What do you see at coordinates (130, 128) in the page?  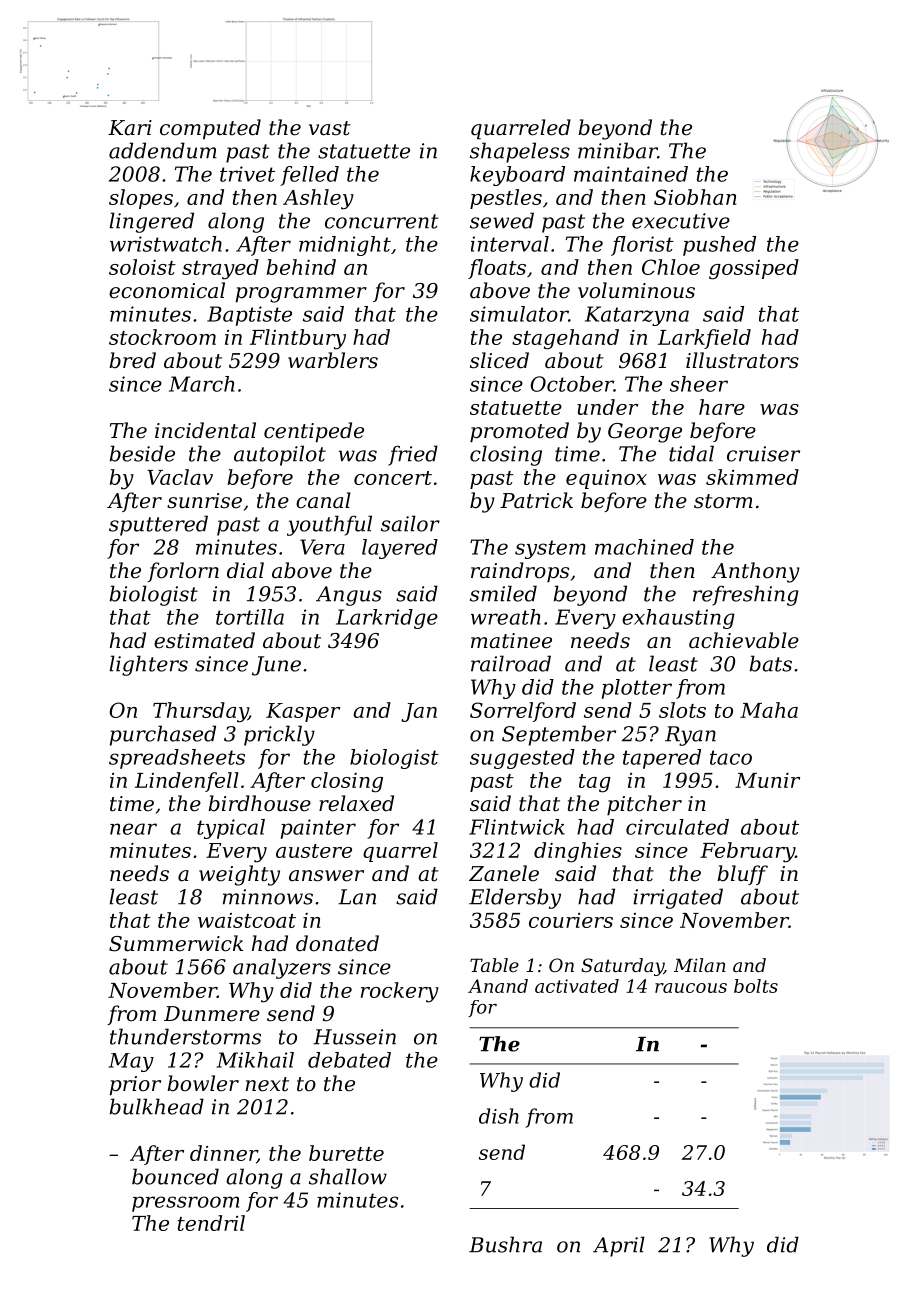 I see `Kari` at bounding box center [130, 128].
